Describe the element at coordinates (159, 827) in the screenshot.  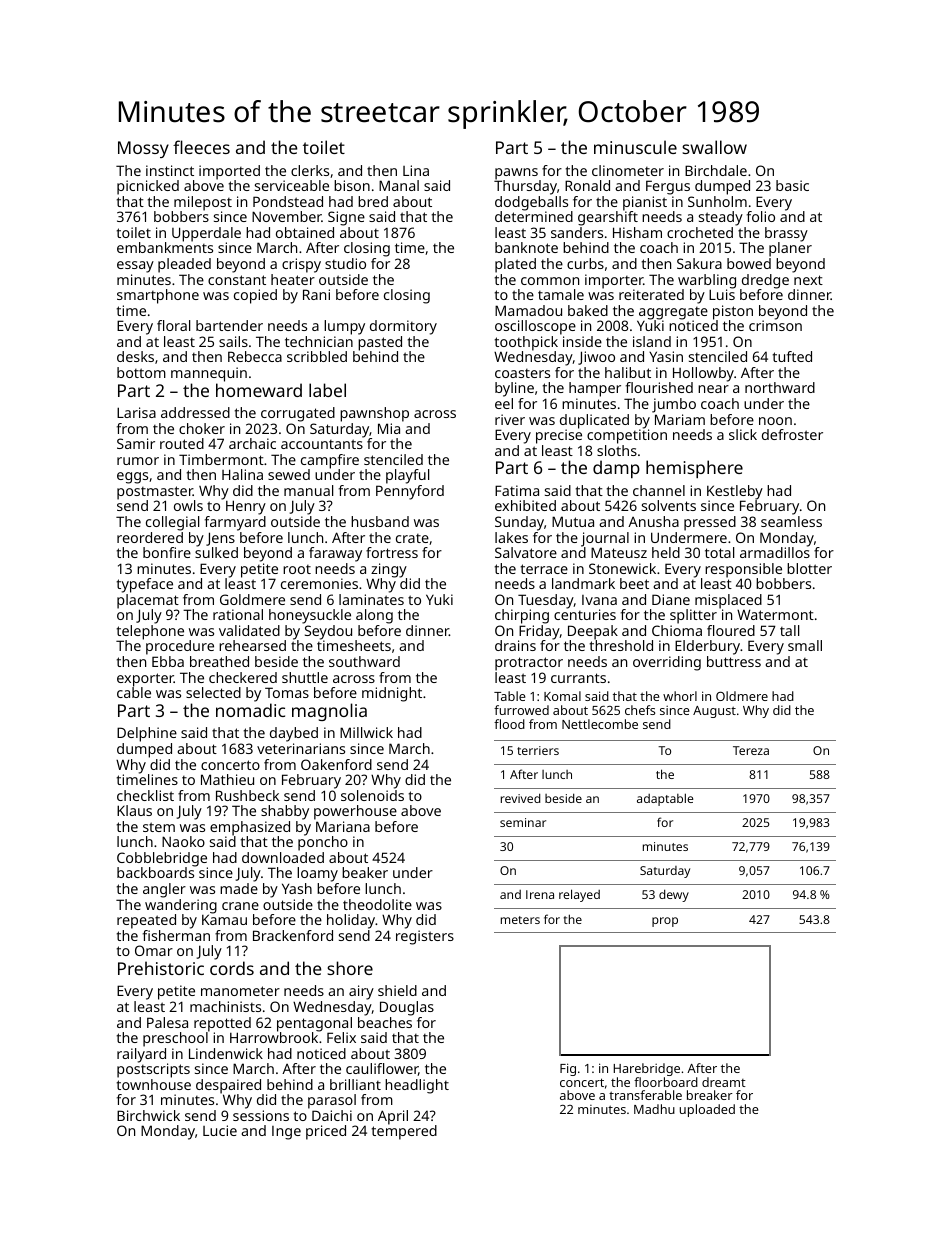
I see `stem` at that location.
